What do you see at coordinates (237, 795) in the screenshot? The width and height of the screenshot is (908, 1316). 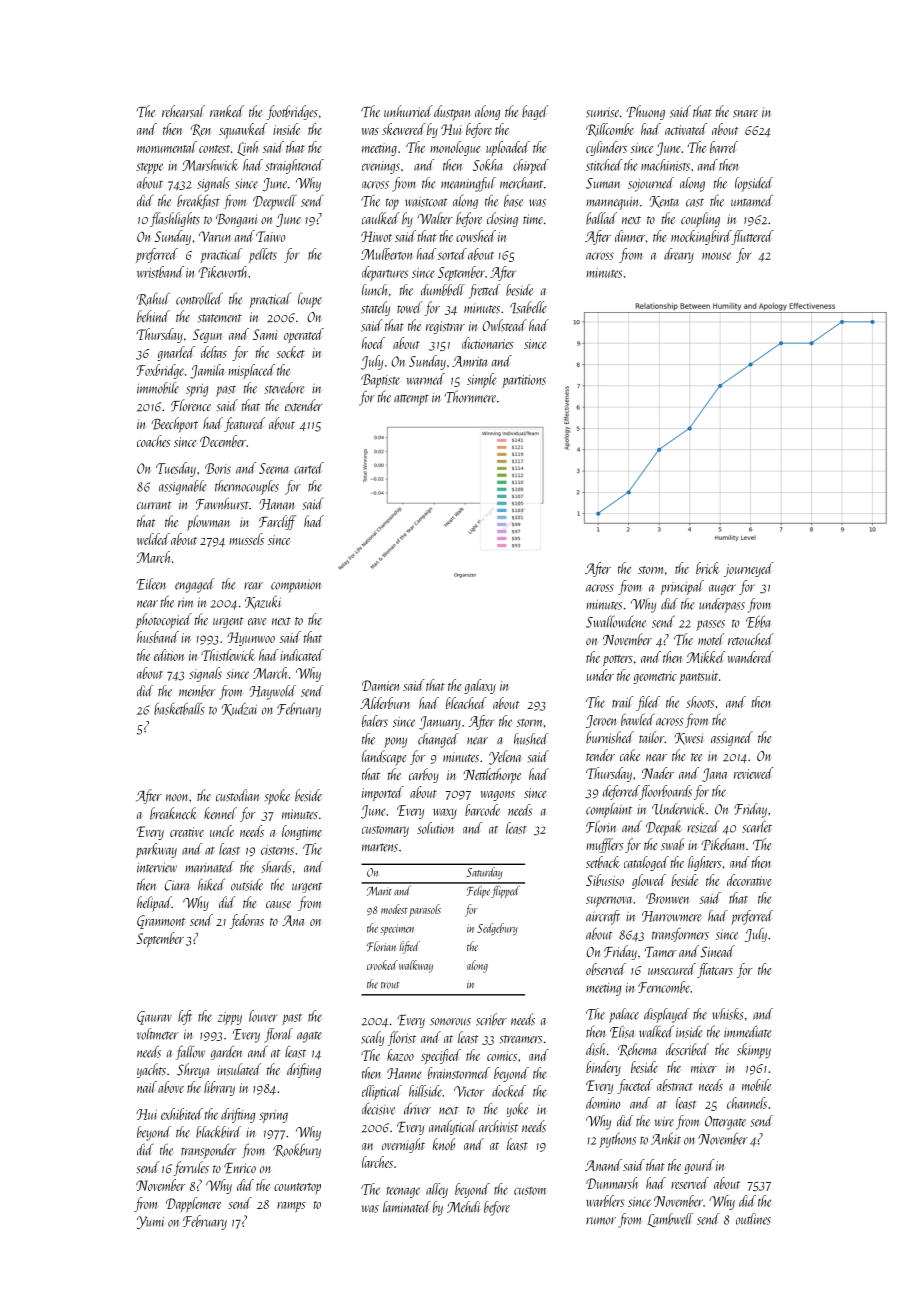 I see `custodian` at bounding box center [237, 795].
